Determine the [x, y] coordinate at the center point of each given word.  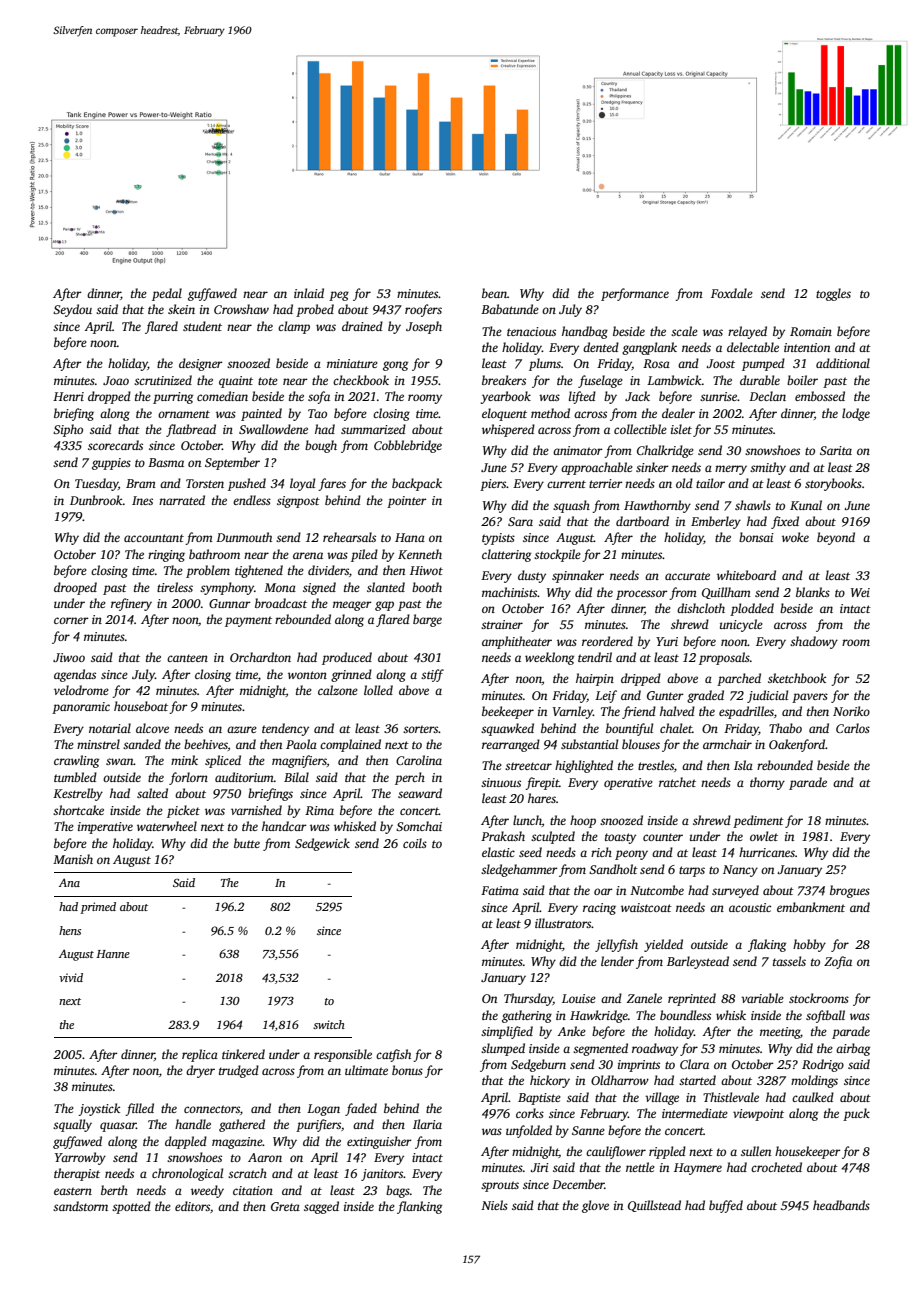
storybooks [833, 484]
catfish [393, 1055]
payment [248, 621]
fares [332, 484]
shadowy [814, 642]
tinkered [243, 1054]
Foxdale [732, 293]
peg [339, 296]
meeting [780, 1033]
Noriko [851, 711]
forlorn [188, 778]
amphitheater [517, 642]
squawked [507, 729]
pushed [247, 484]
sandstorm [80, 1206]
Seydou [72, 310]
